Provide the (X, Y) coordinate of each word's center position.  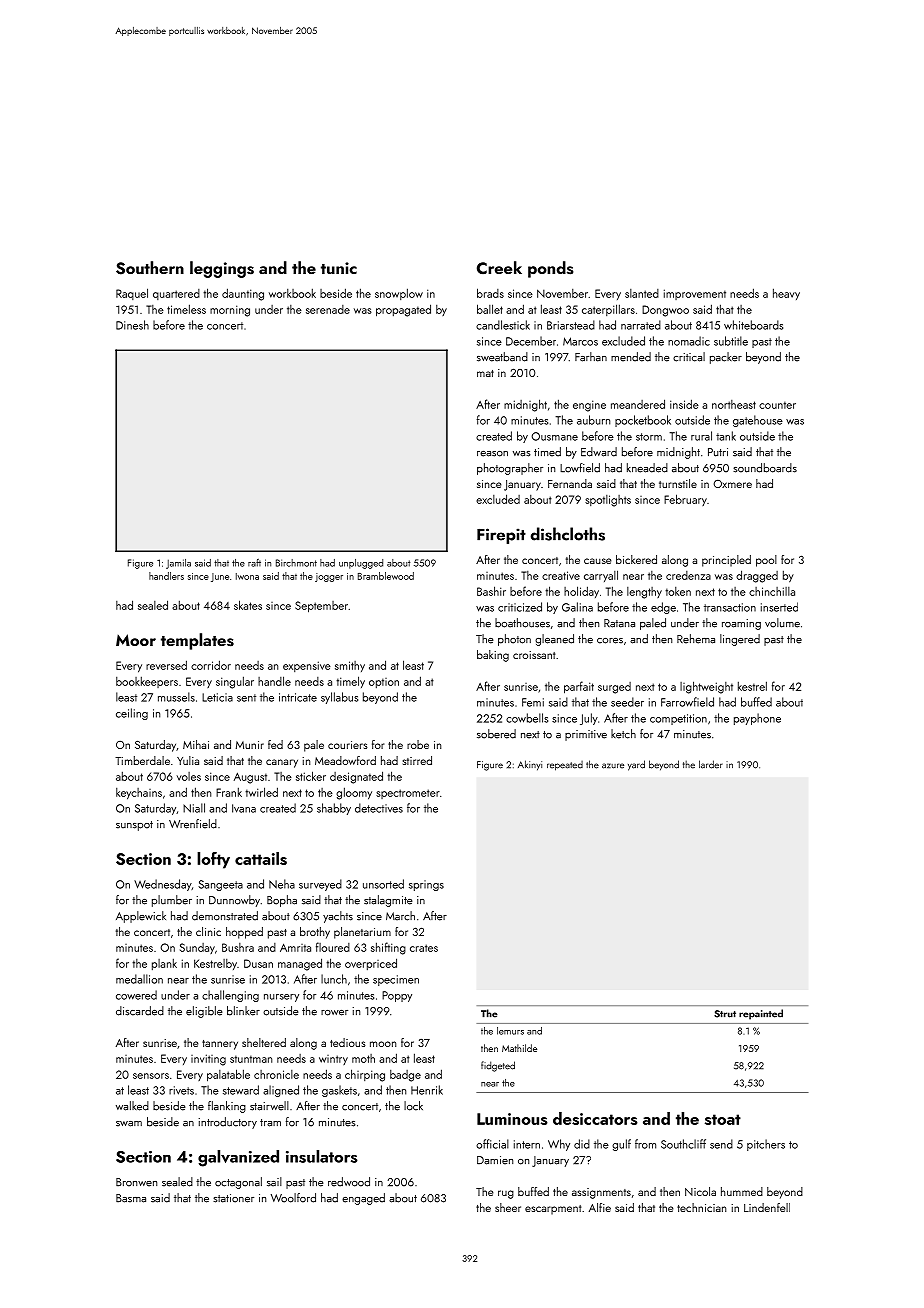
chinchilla (772, 591)
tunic (339, 268)
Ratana (619, 623)
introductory (228, 1123)
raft (254, 563)
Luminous (512, 1119)
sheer (508, 1207)
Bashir (491, 591)
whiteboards (753, 325)
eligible (204, 1012)
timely (350, 682)
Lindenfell (767, 1207)
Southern (150, 268)
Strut (725, 1014)
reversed (166, 665)
